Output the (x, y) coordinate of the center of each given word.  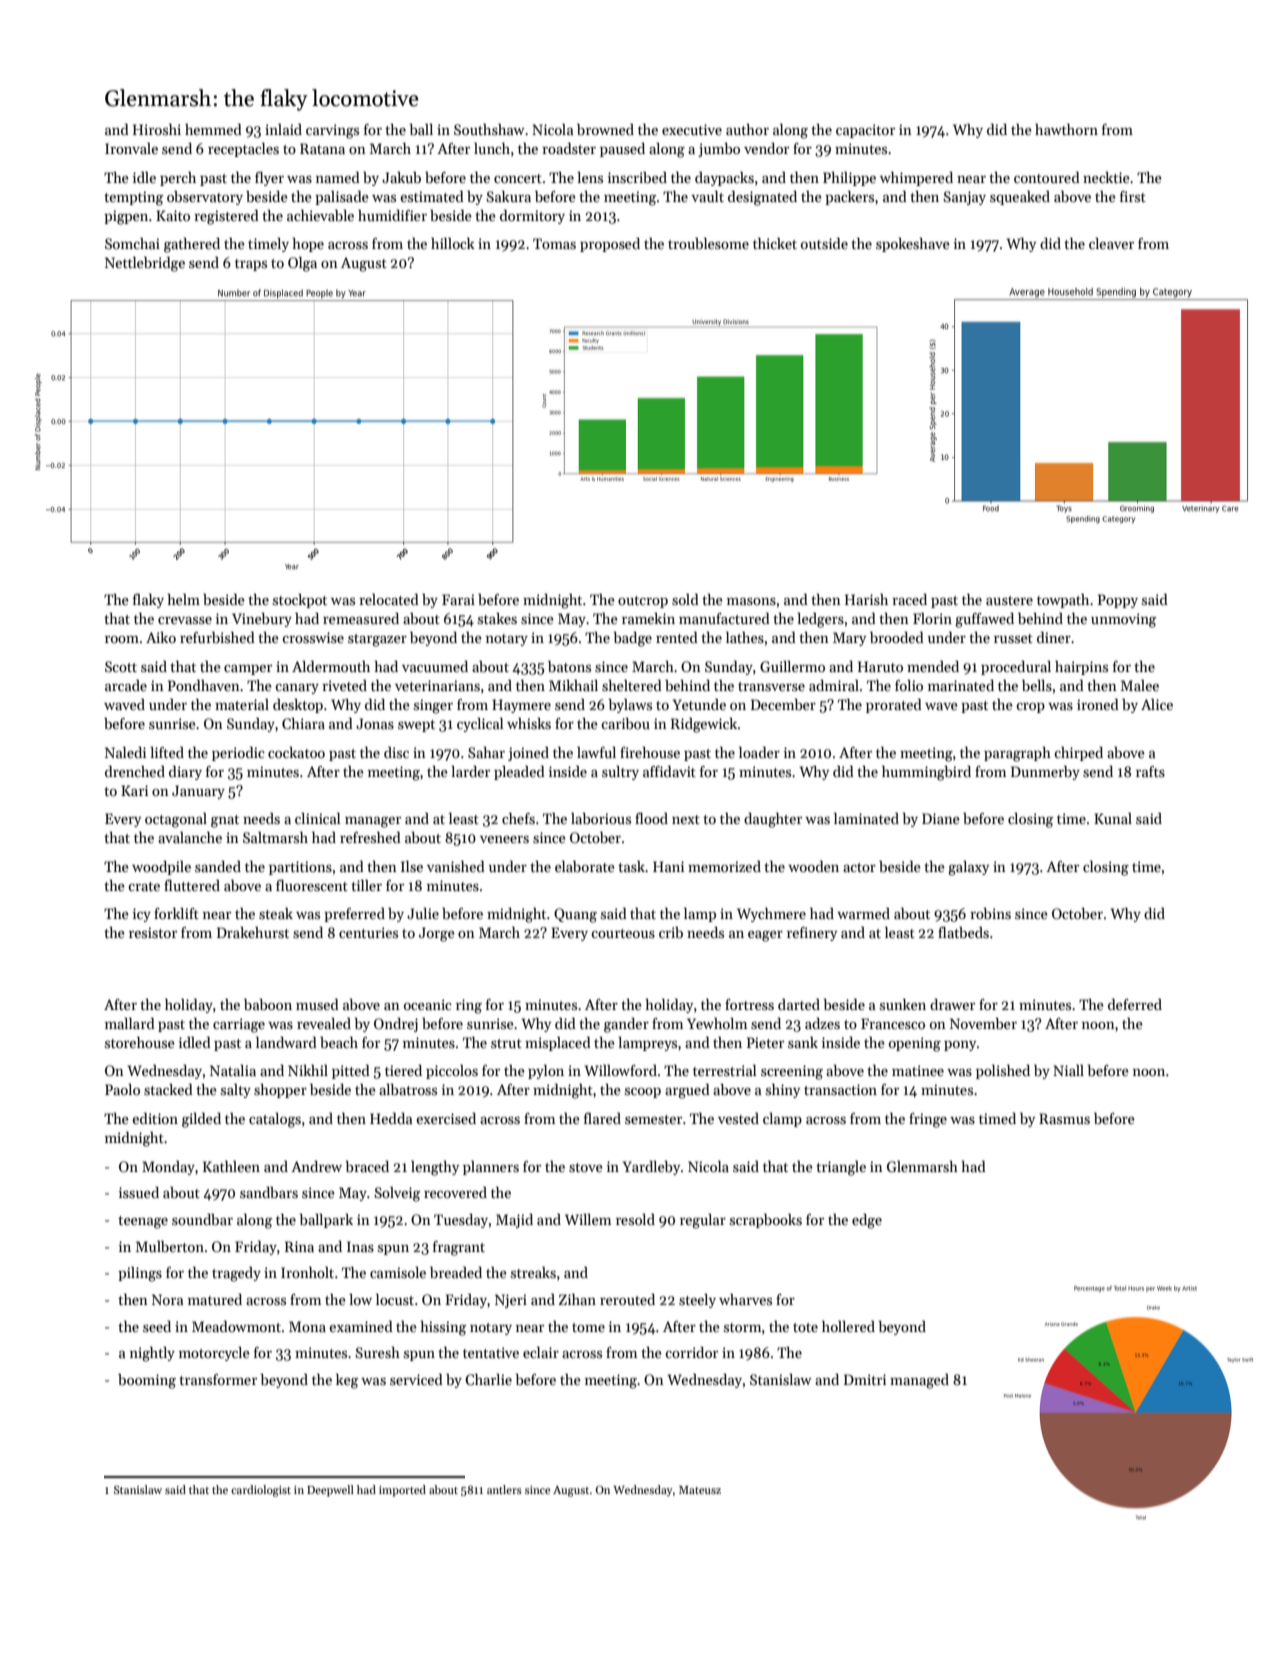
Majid (514, 1221)
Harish (866, 599)
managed (919, 1381)
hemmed (213, 129)
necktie (1106, 177)
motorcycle (214, 1354)
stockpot (300, 601)
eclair (541, 1352)
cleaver (1111, 243)
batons (569, 666)
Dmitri (865, 1379)
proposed (610, 245)
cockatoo (296, 752)
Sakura (509, 196)
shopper (280, 1091)
